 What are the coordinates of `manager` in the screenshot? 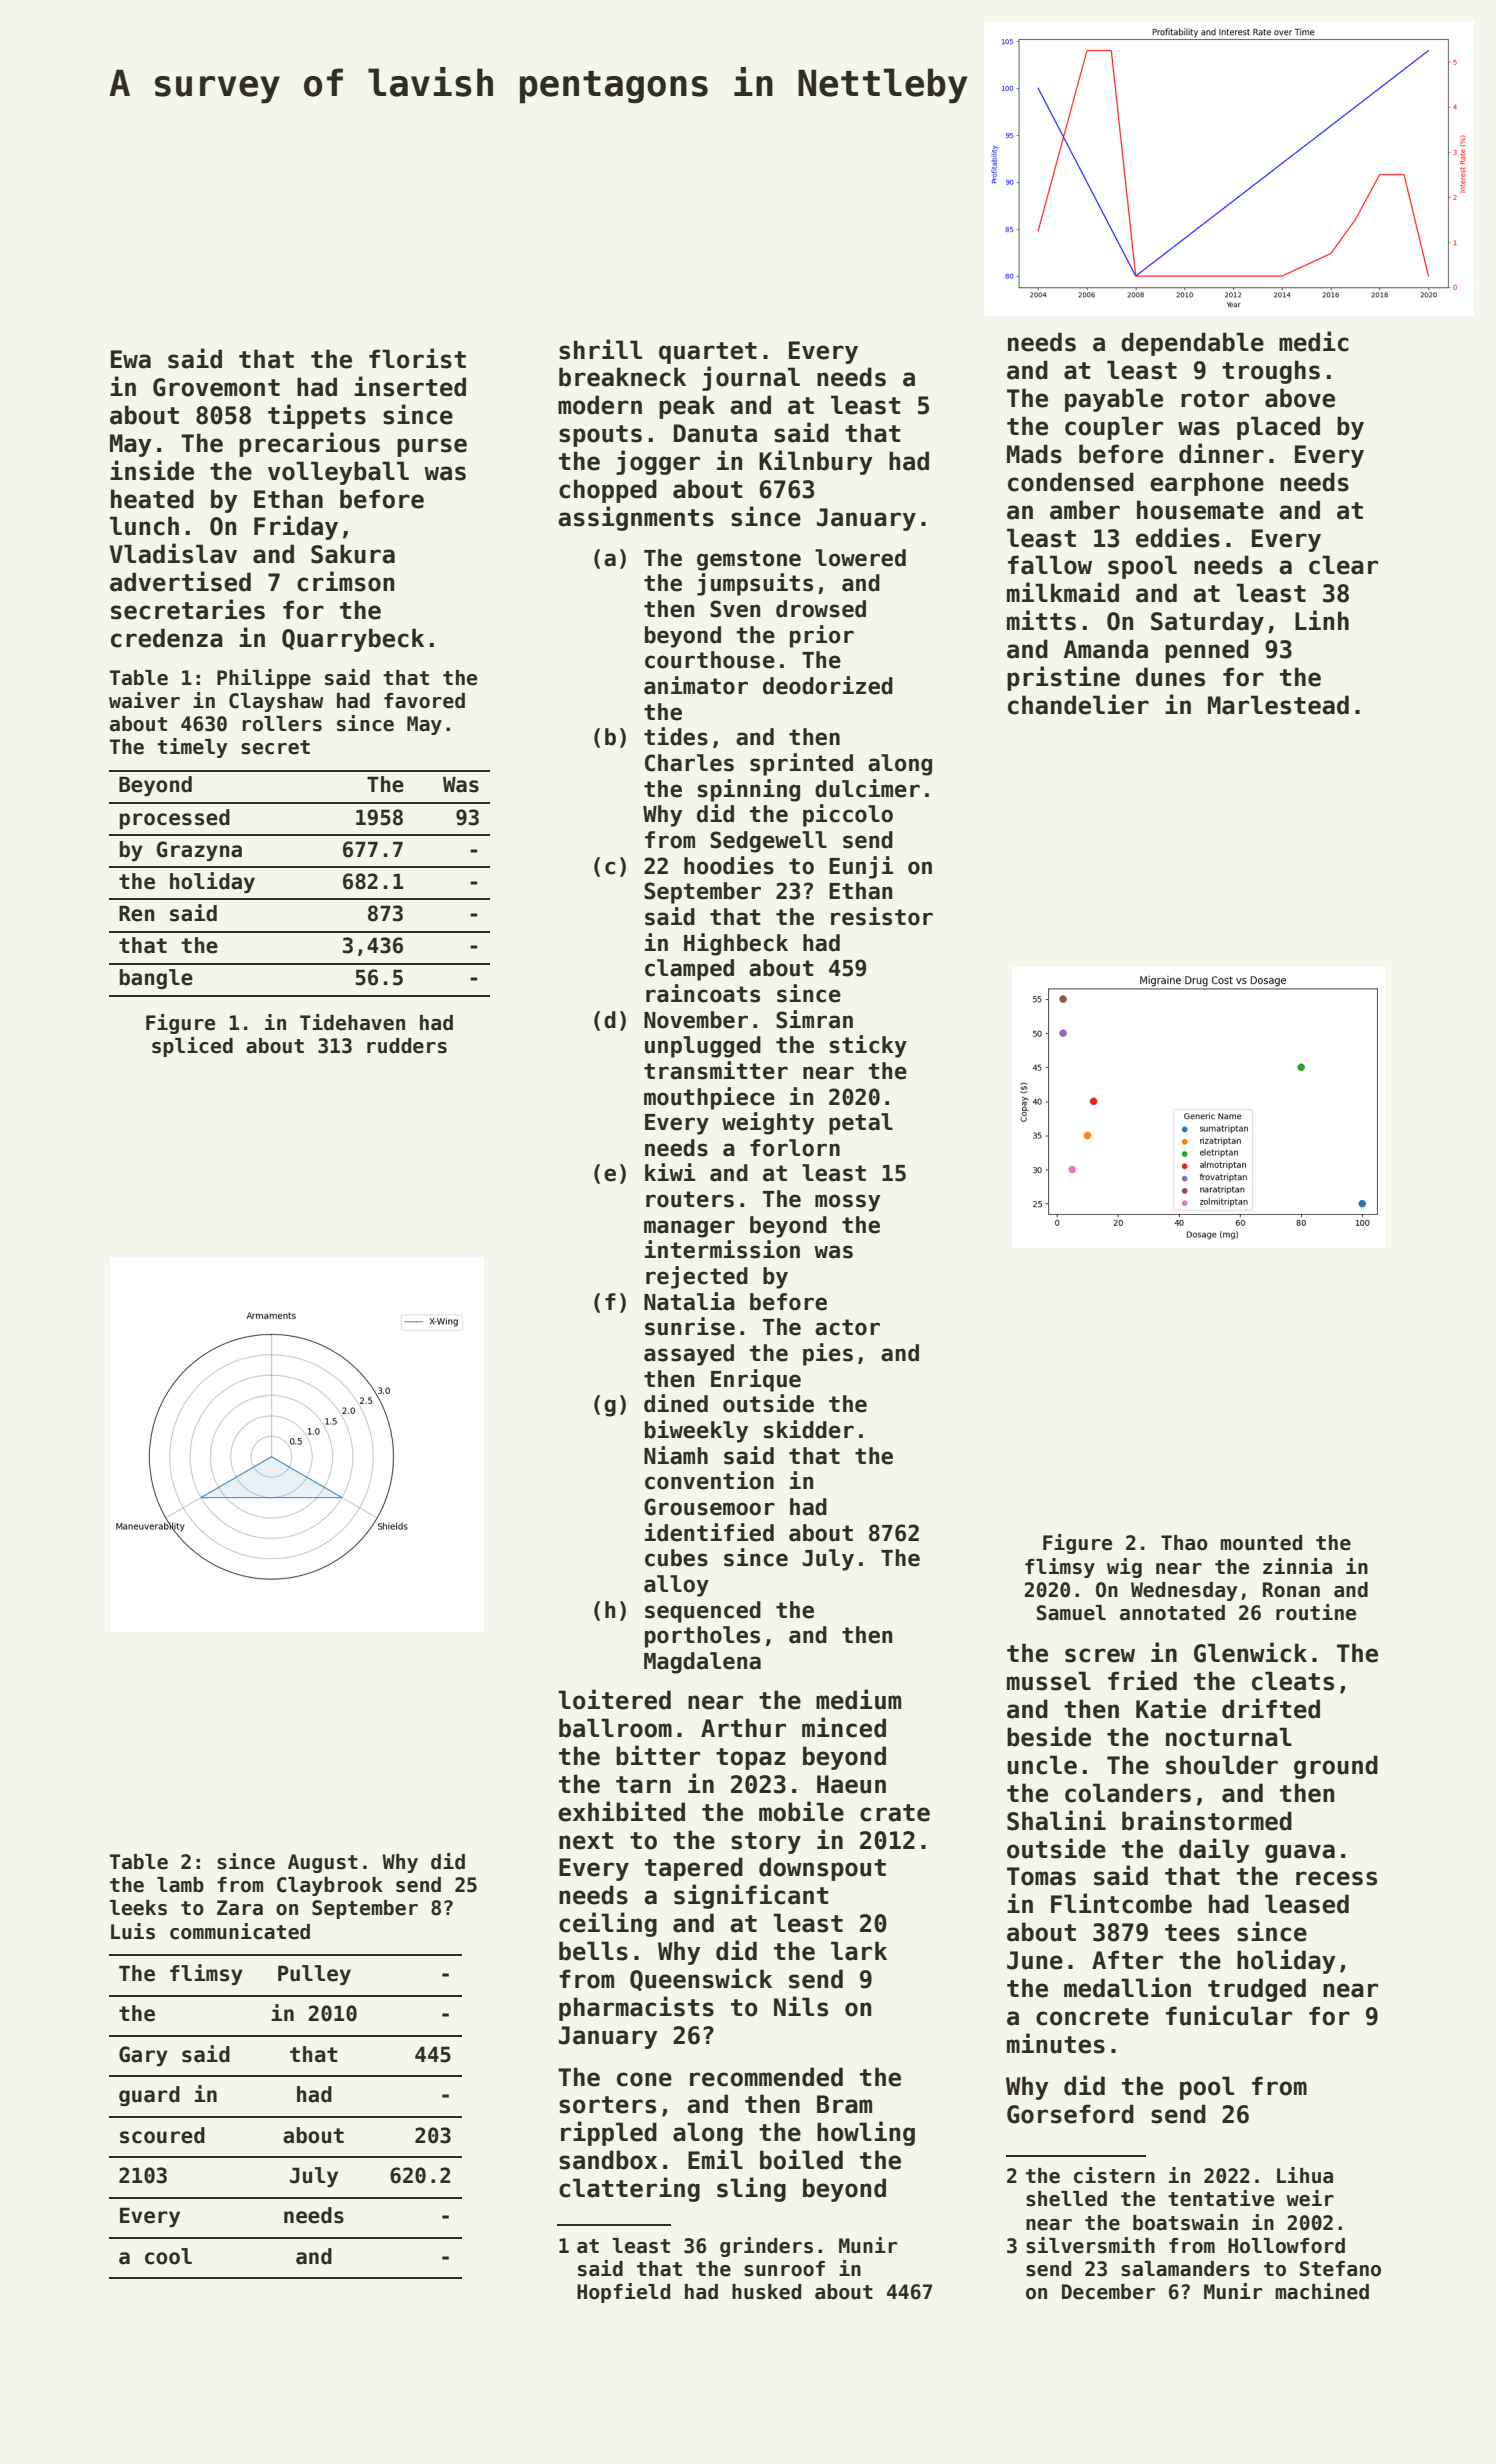 It's located at (689, 1229).
